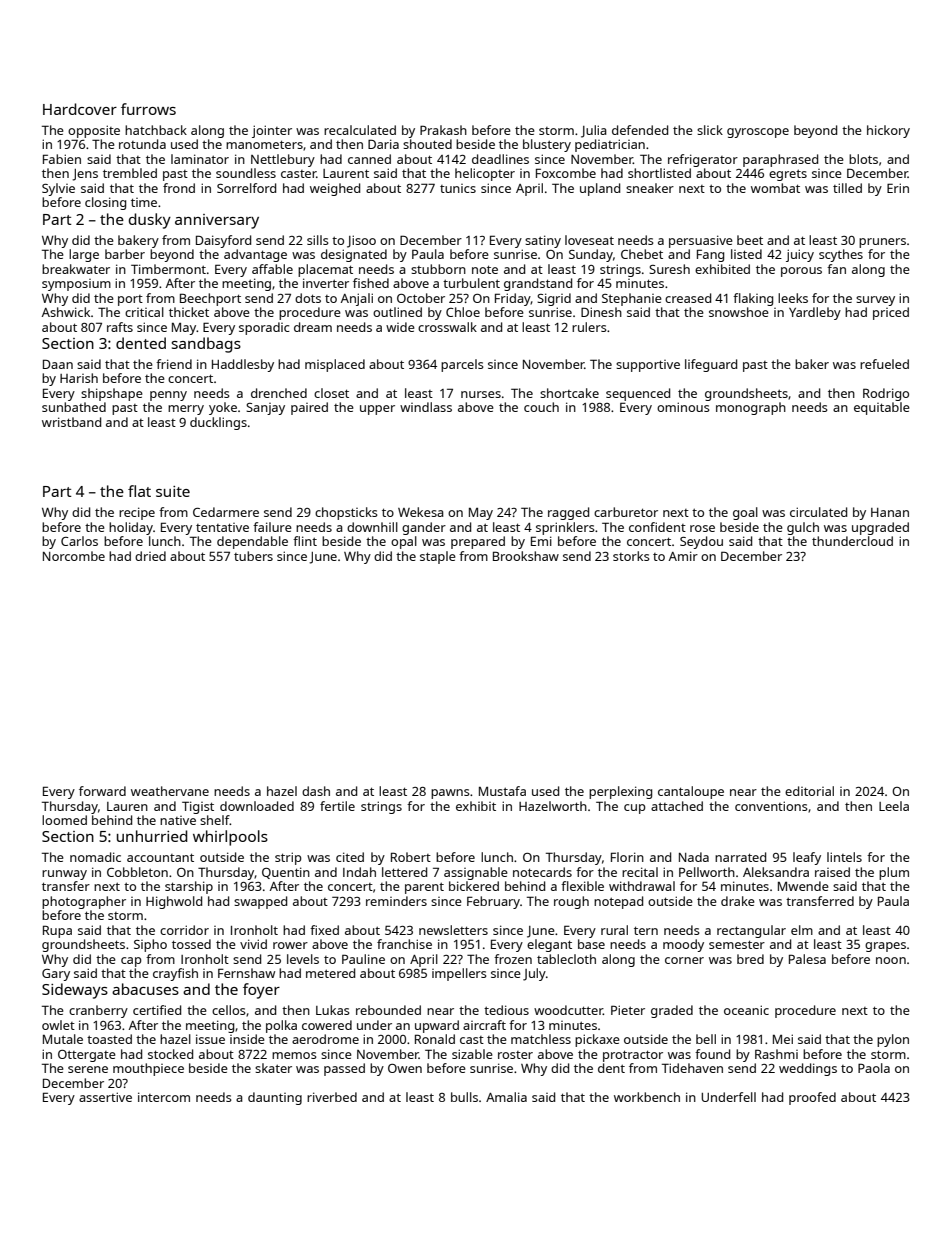  What do you see at coordinates (316, 791) in the page?
I see `dash` at bounding box center [316, 791].
